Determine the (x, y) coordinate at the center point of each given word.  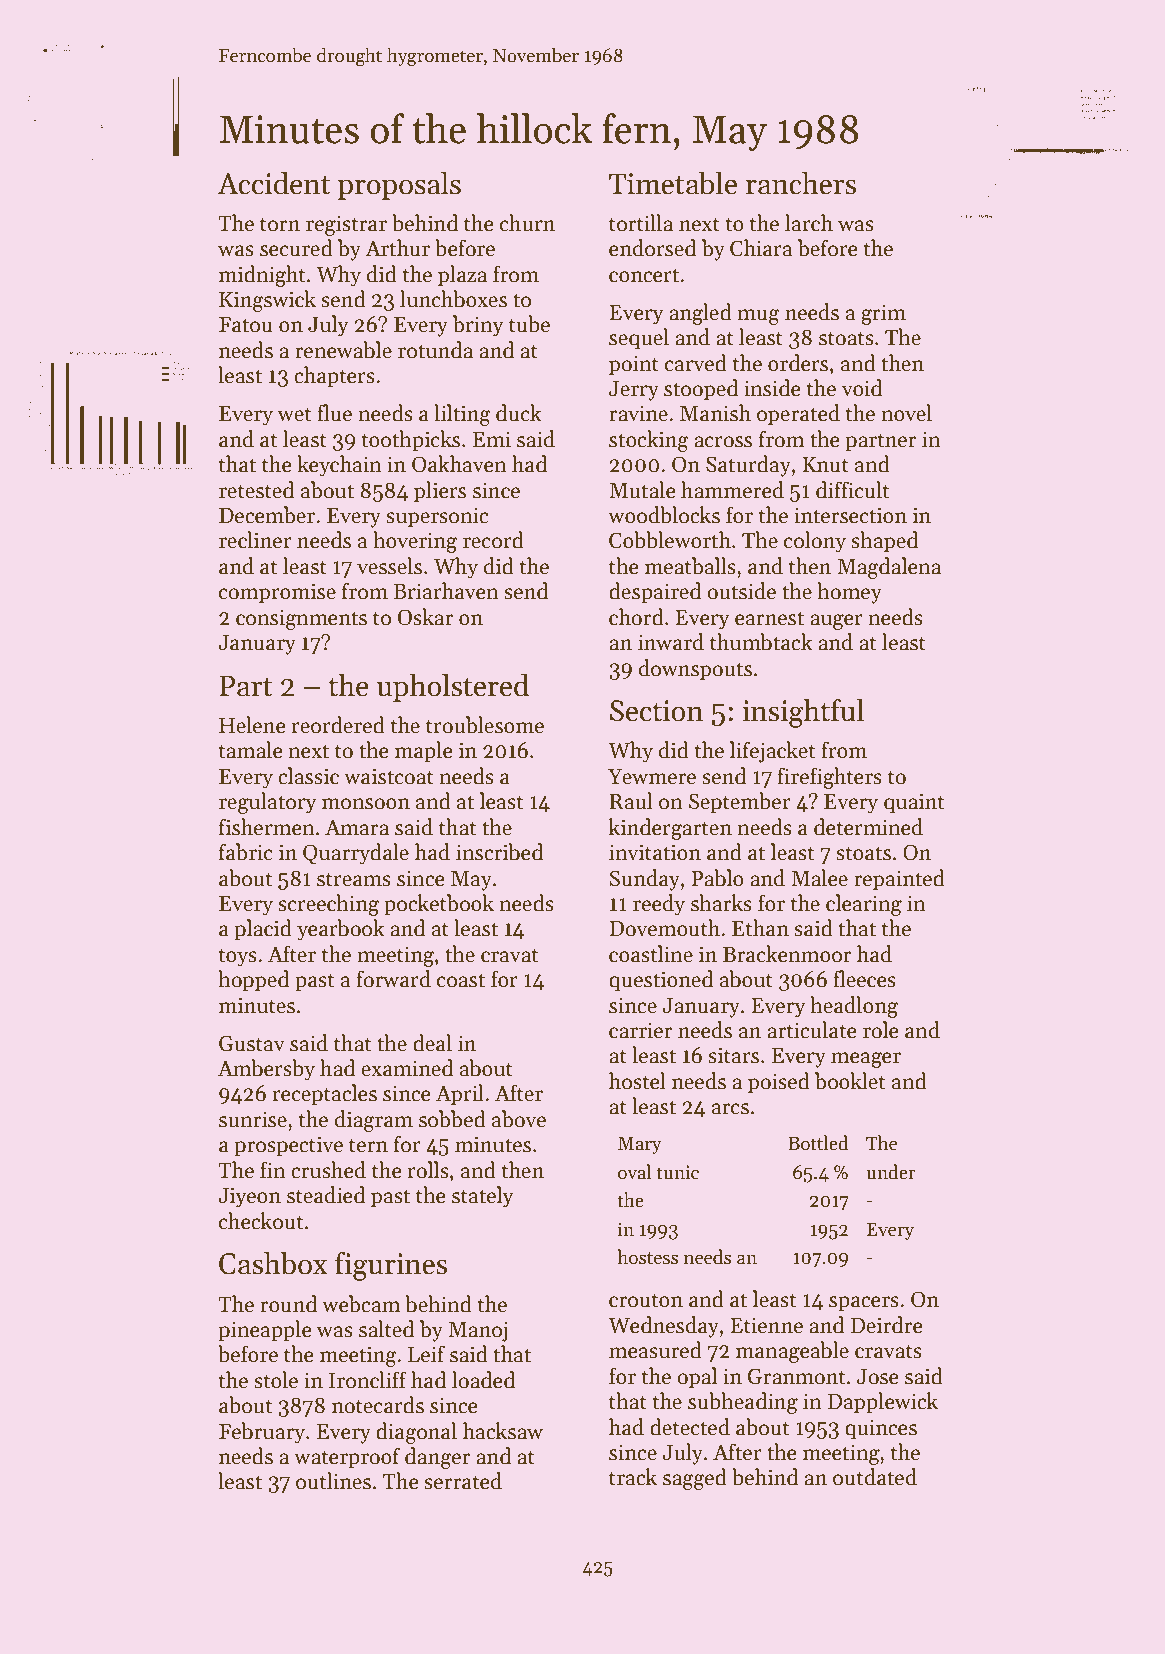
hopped (253, 981)
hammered (732, 490)
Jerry (634, 391)
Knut (825, 465)
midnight (262, 276)
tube (529, 324)
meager (866, 1060)
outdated (875, 1477)
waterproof (347, 1458)
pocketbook (439, 905)
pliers (440, 492)
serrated (463, 1481)
